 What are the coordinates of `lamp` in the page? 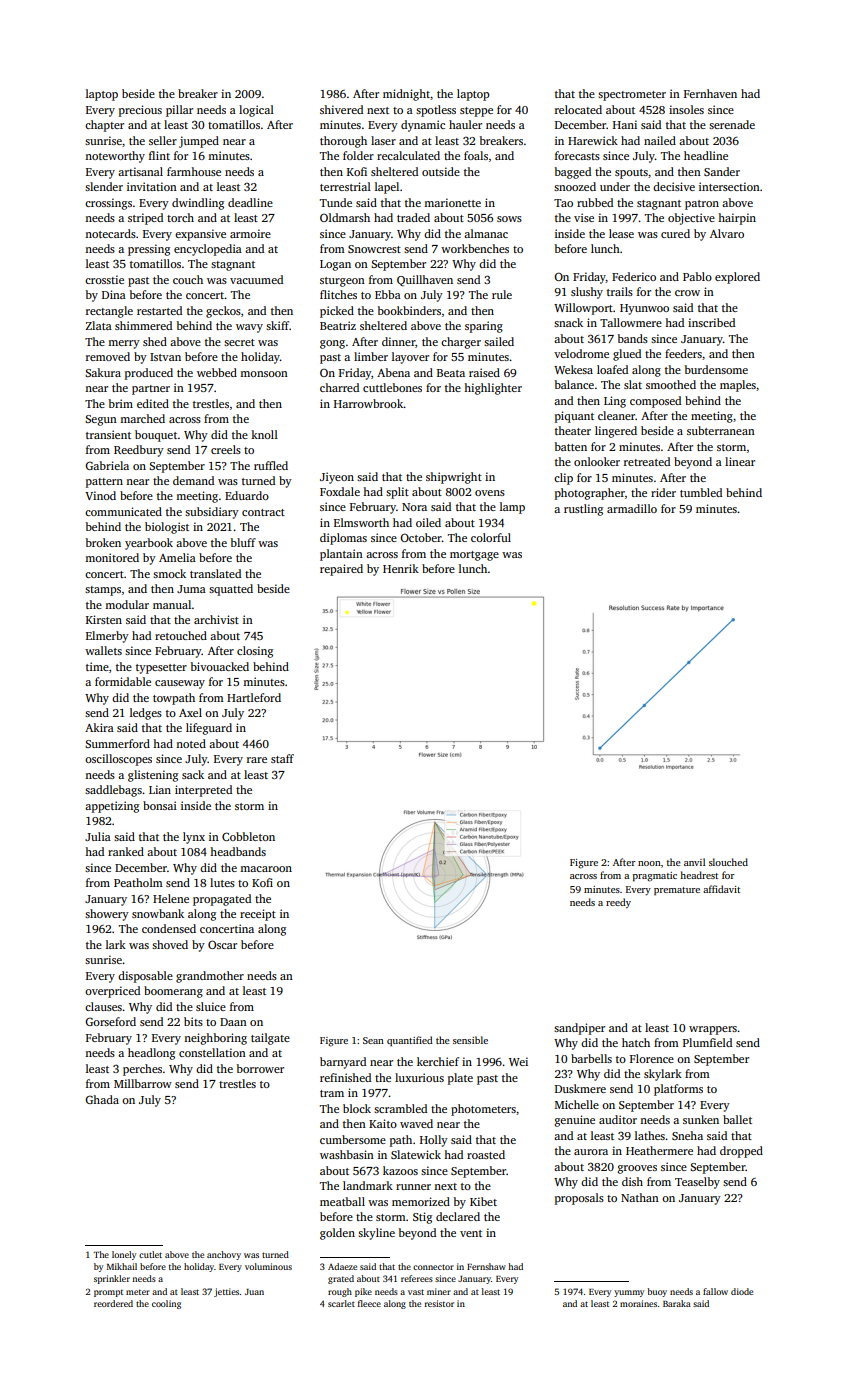 It's located at (512, 508).
